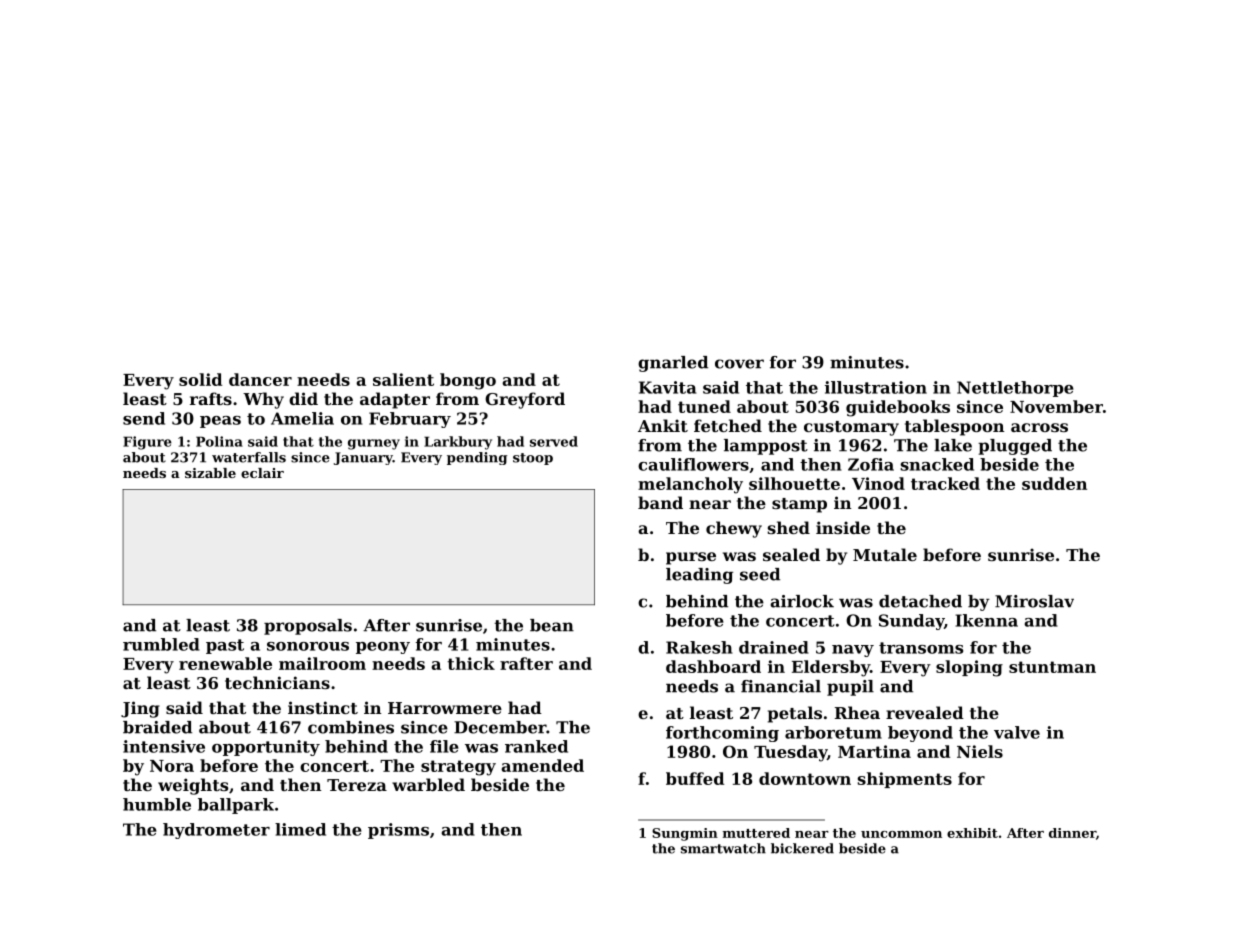 This image has height=952, width=1233. Describe the element at coordinates (885, 554) in the image. I see `Mutale` at that location.
